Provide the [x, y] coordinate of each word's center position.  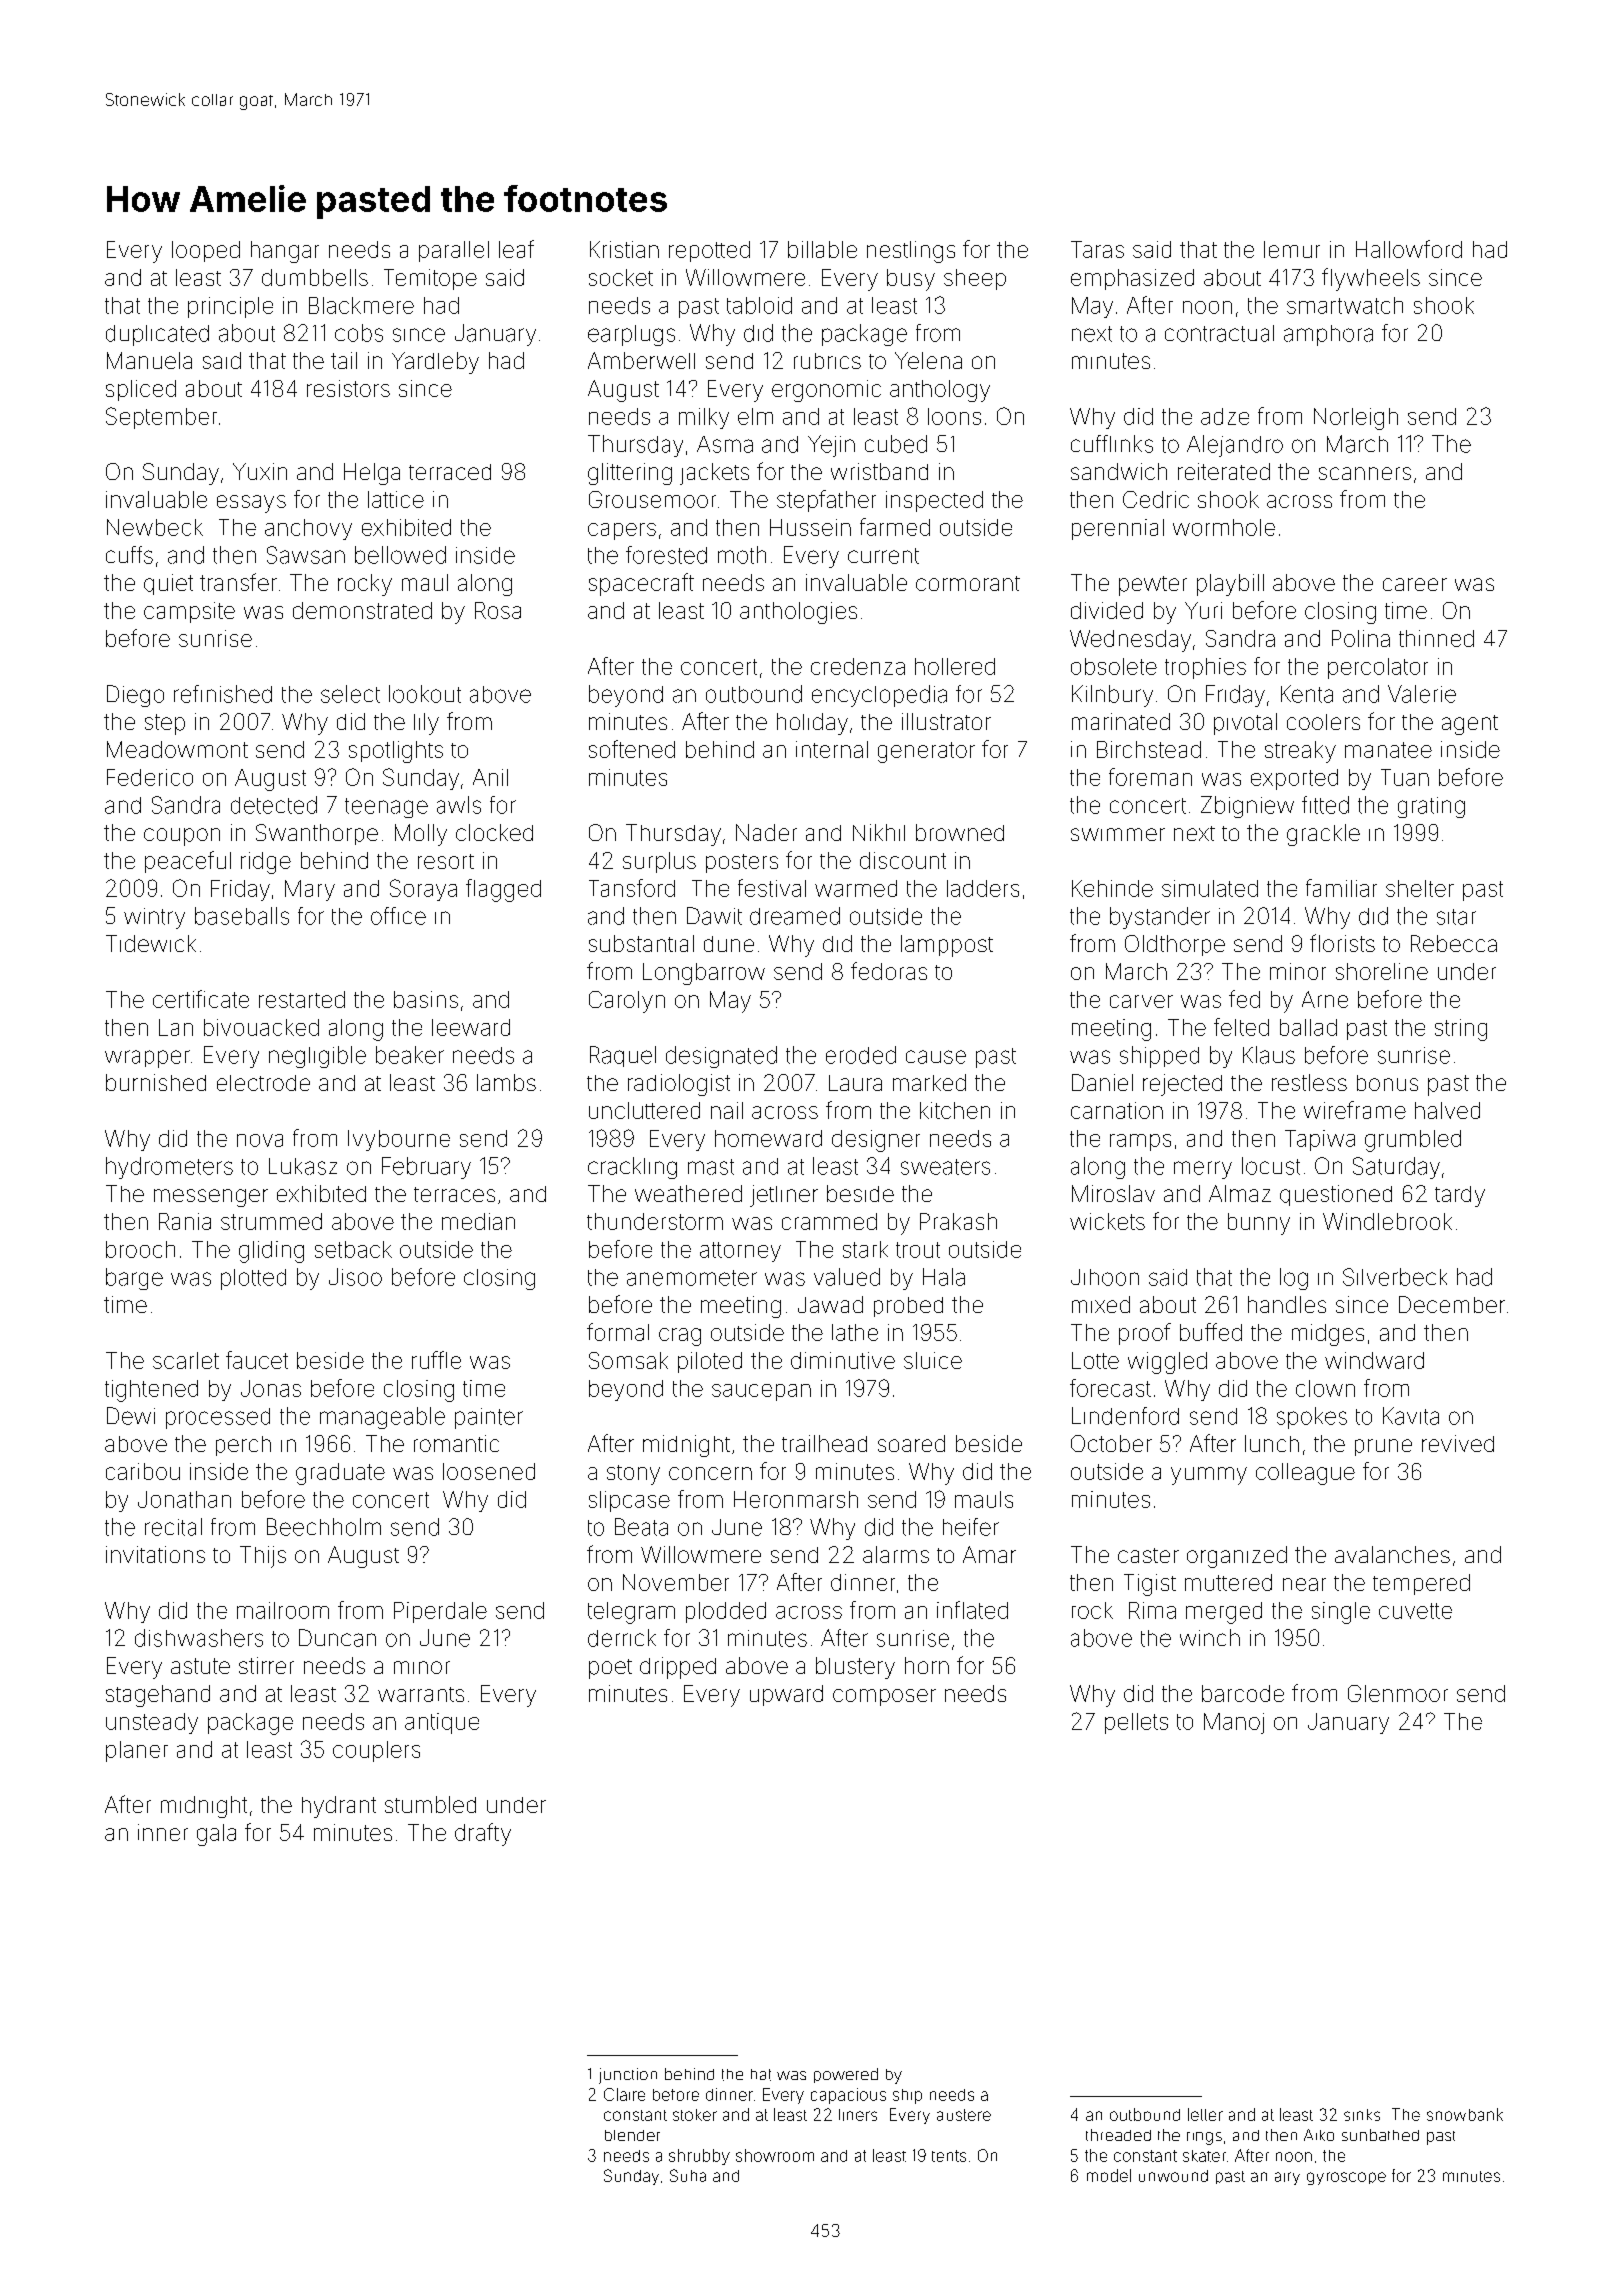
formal [618, 1332]
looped [206, 251]
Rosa [498, 610]
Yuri [1203, 610]
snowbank [1465, 2114]
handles [1287, 1304]
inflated [972, 1610]
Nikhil [879, 832]
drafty [483, 1834]
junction [628, 2076]
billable [822, 249]
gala [216, 1835]
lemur [1292, 249]
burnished [156, 1082]
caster [1148, 1555]
